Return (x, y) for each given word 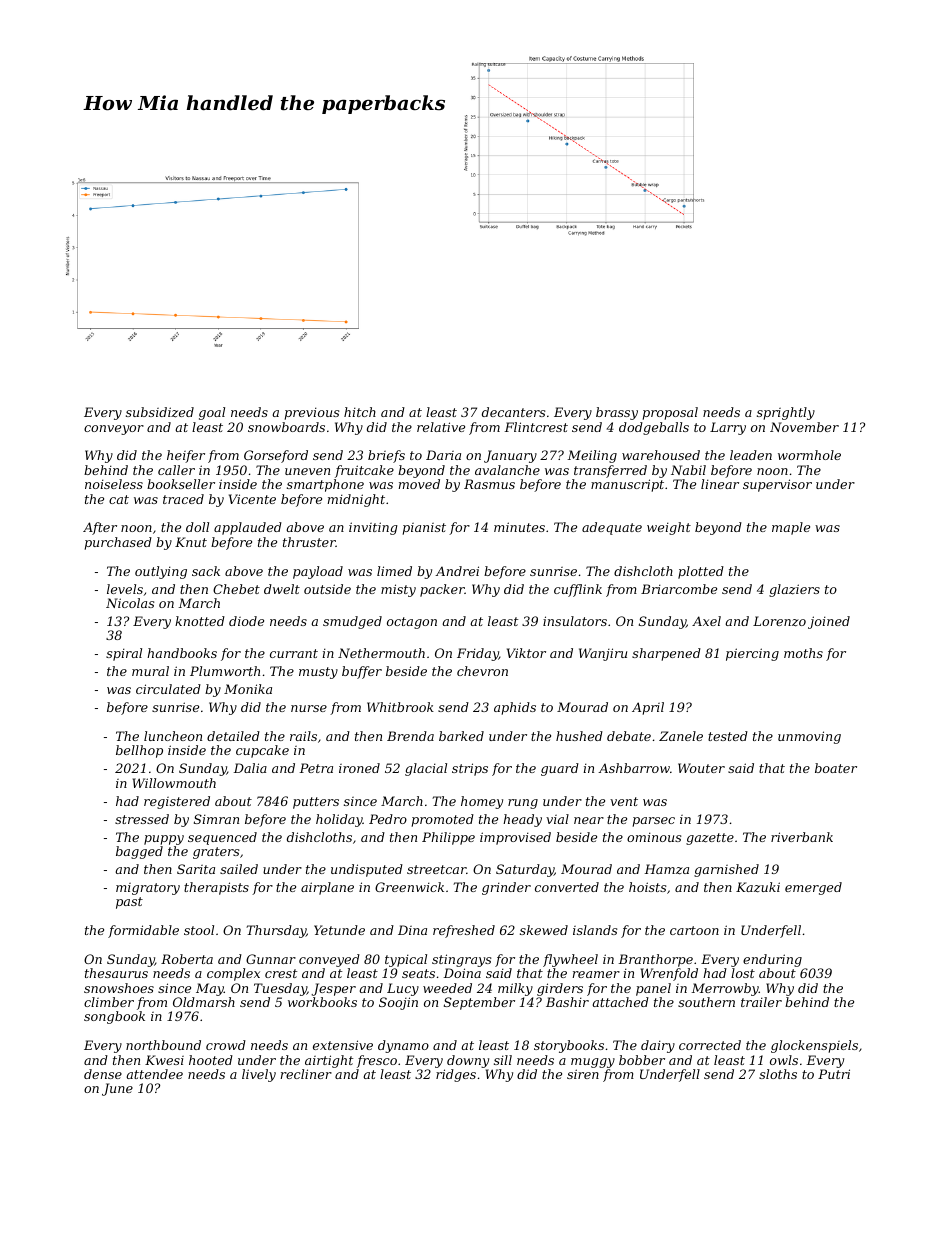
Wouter (701, 768)
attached (620, 1002)
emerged (813, 888)
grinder (506, 888)
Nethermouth (381, 653)
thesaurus (116, 973)
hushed (579, 736)
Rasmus (489, 484)
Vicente (252, 499)
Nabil (688, 470)
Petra (316, 768)
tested (728, 736)
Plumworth (225, 671)
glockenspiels (814, 1046)
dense (103, 1074)
